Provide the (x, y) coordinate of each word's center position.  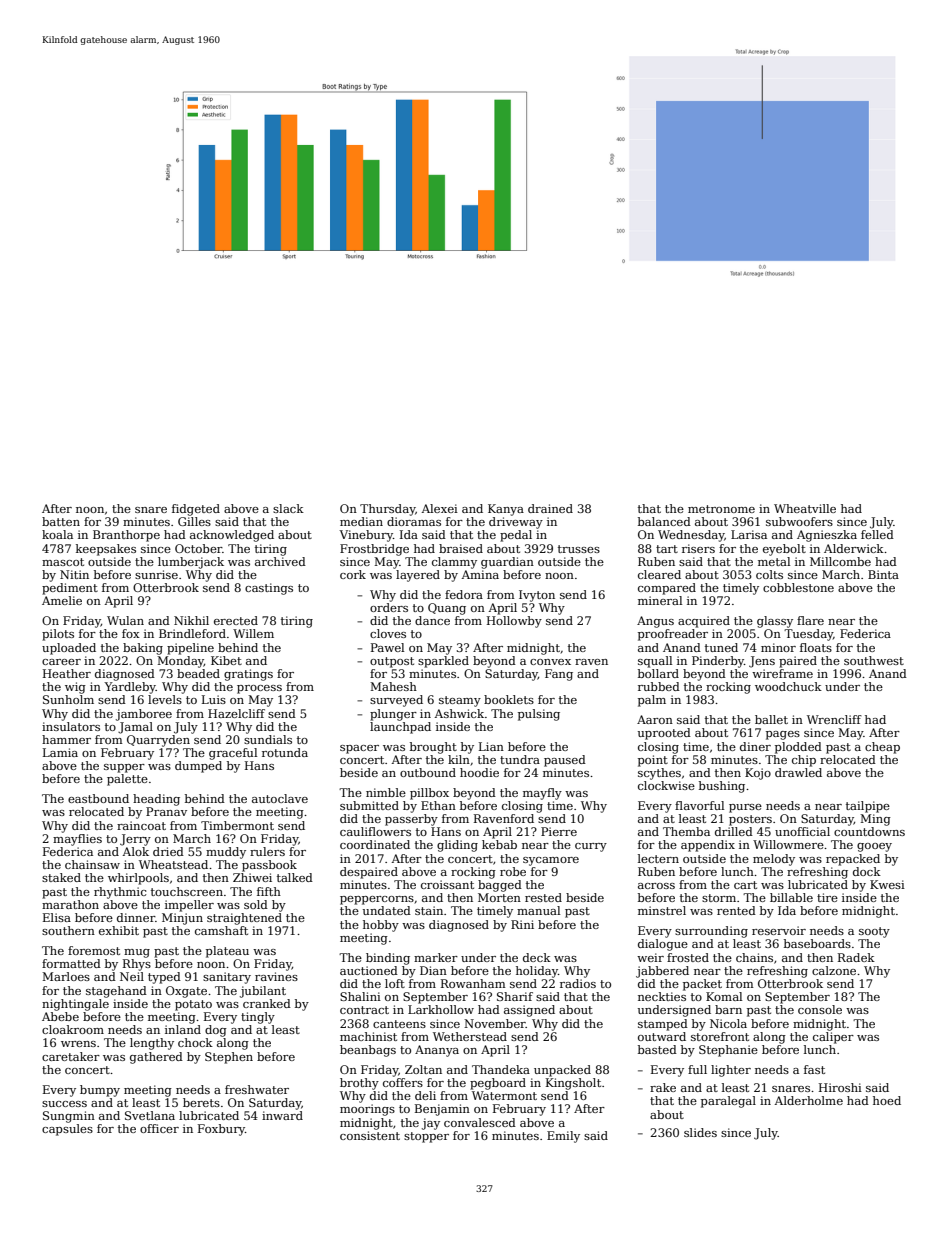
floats (816, 647)
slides (700, 1132)
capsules (67, 1130)
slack (288, 508)
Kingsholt (573, 1084)
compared (667, 589)
